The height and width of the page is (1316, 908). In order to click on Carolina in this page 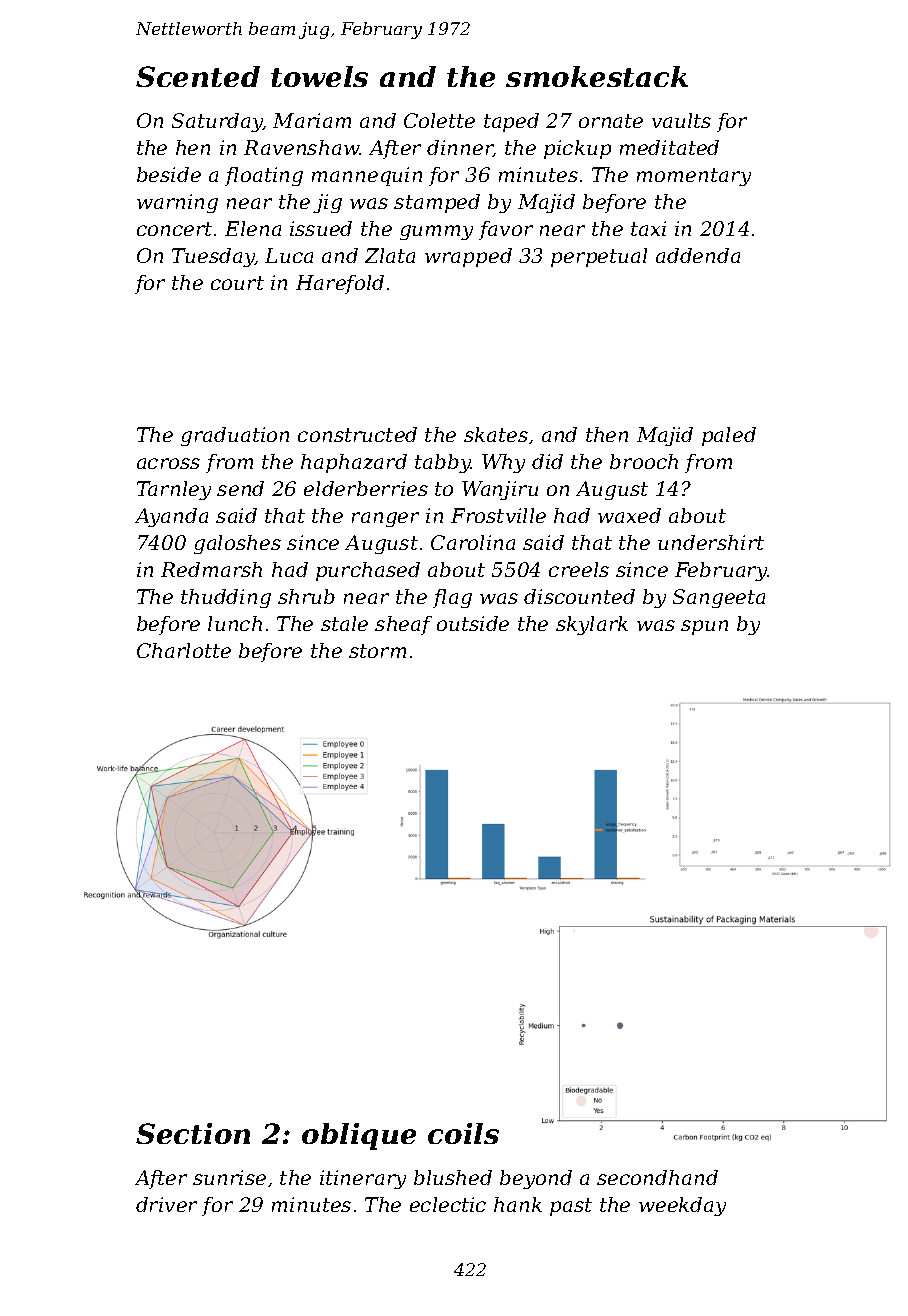, I will do `click(473, 542)`.
